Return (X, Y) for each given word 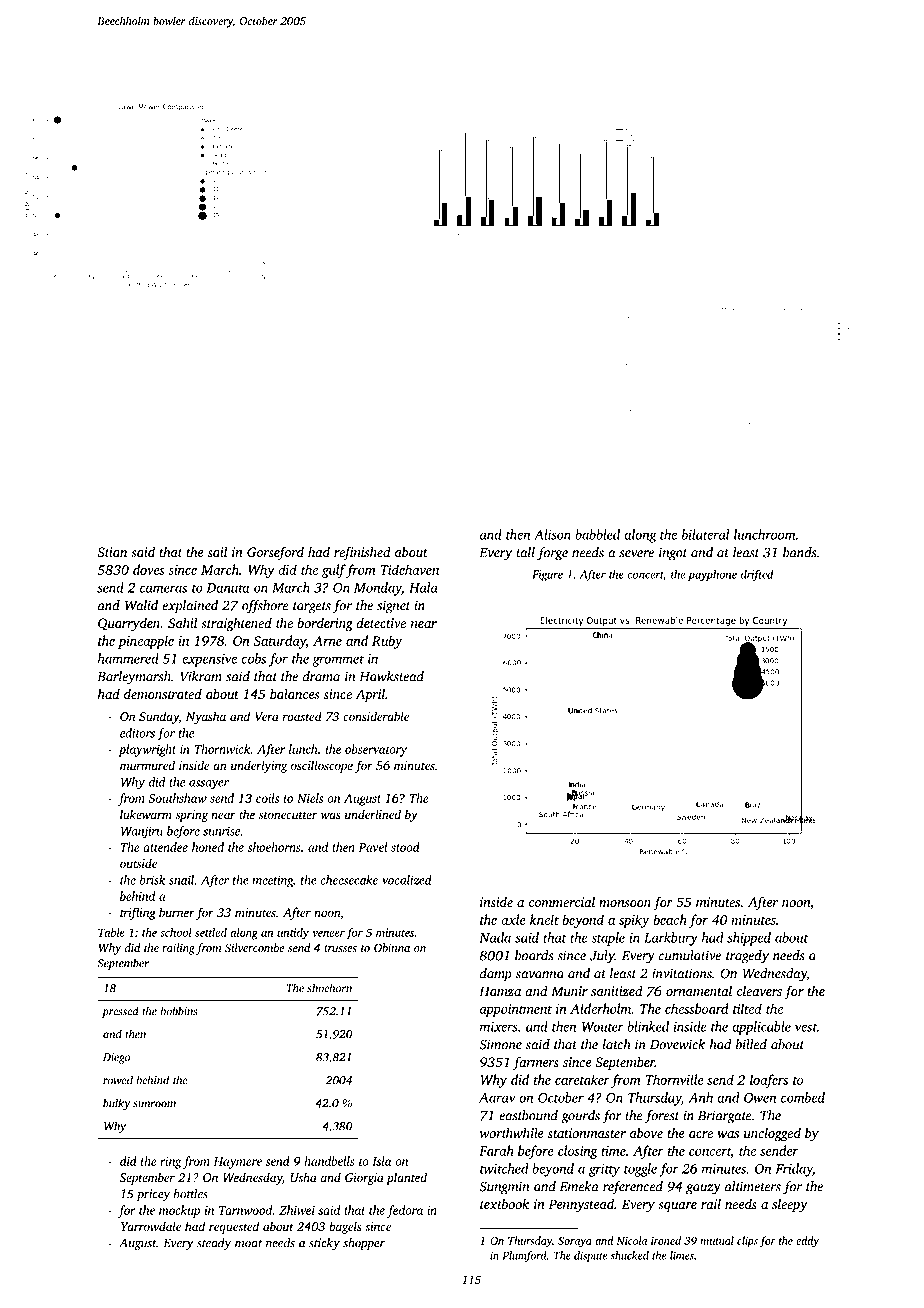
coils (267, 798)
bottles (191, 1194)
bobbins (179, 1011)
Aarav (497, 1098)
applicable (761, 1028)
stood (405, 847)
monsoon (625, 904)
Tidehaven (410, 569)
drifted (757, 575)
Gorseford (275, 553)
